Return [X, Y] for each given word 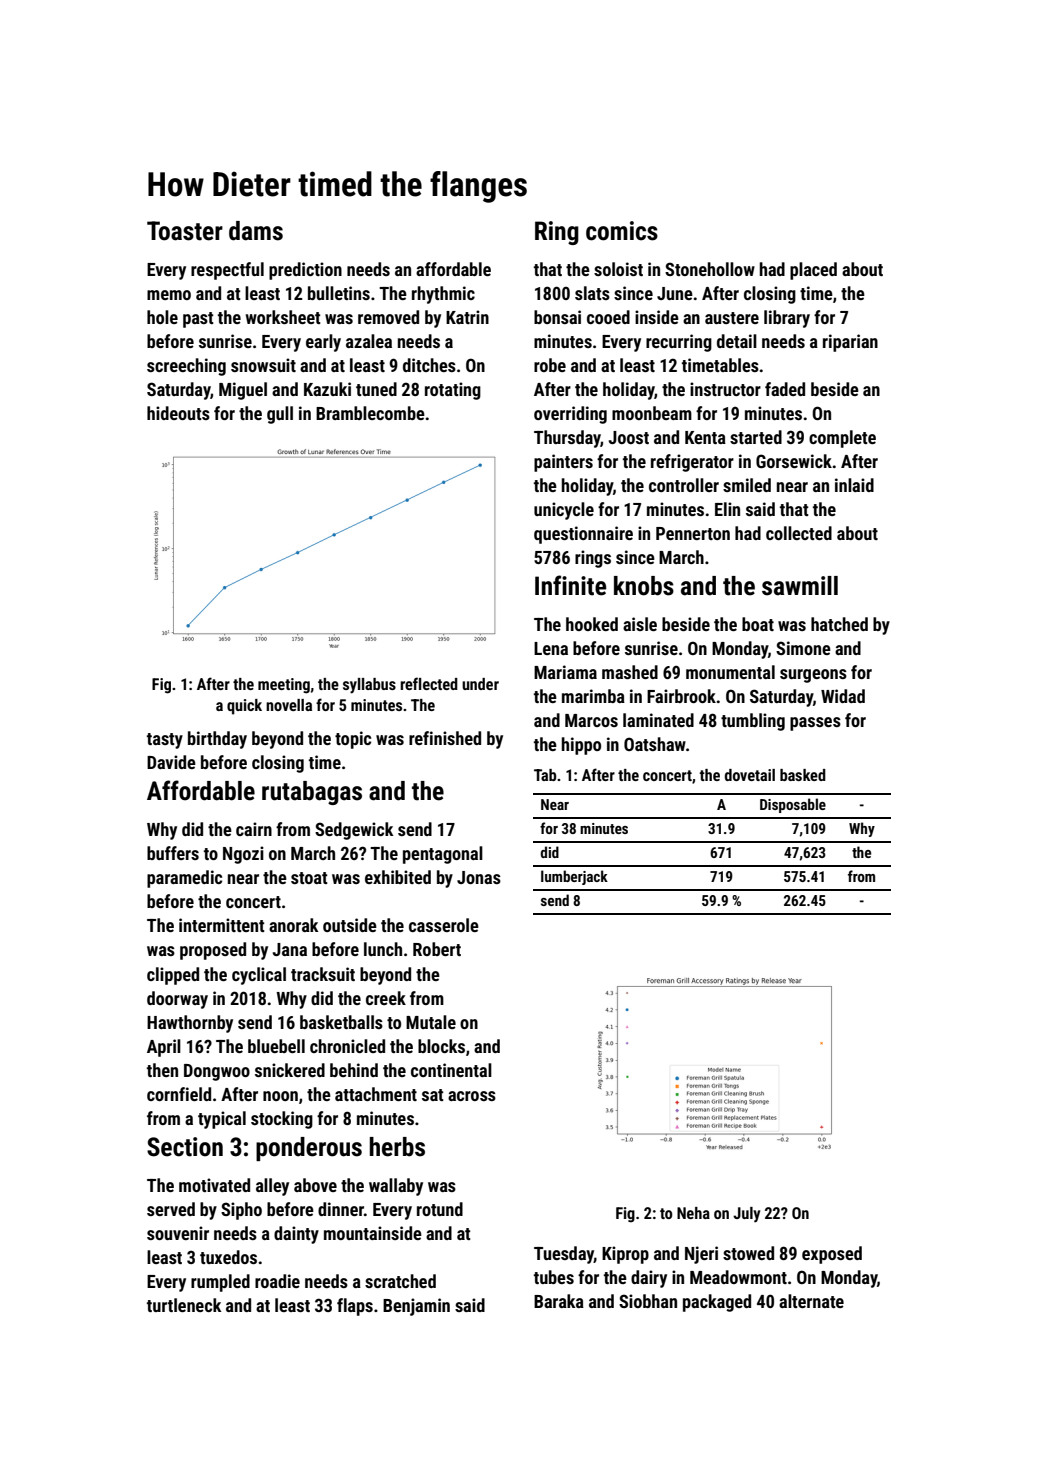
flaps [355, 1307]
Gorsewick [794, 461]
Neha [693, 1213]
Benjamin [416, 1307]
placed [813, 271]
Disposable [793, 805]
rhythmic [443, 295]
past [198, 320]
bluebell [276, 1046]
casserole [444, 925]
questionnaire [583, 535]
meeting [284, 686]
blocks [441, 1046]
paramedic [184, 879]
